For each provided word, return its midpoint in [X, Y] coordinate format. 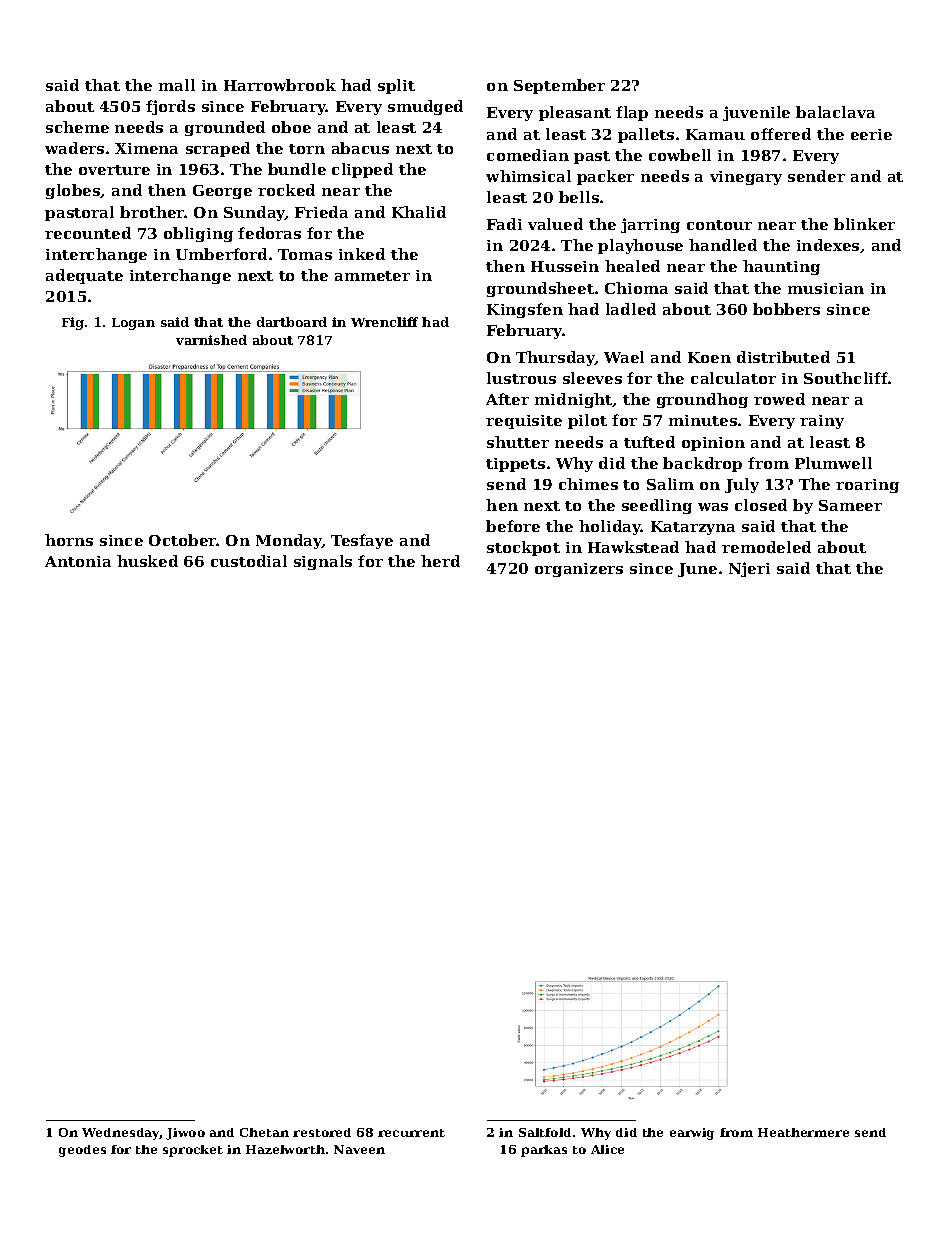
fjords [170, 107]
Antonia [78, 561]
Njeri [749, 569]
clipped [362, 170]
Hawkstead [633, 547]
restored [322, 1132]
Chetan [264, 1132]
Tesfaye [362, 541]
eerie [871, 134]
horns [69, 540]
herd [440, 561]
